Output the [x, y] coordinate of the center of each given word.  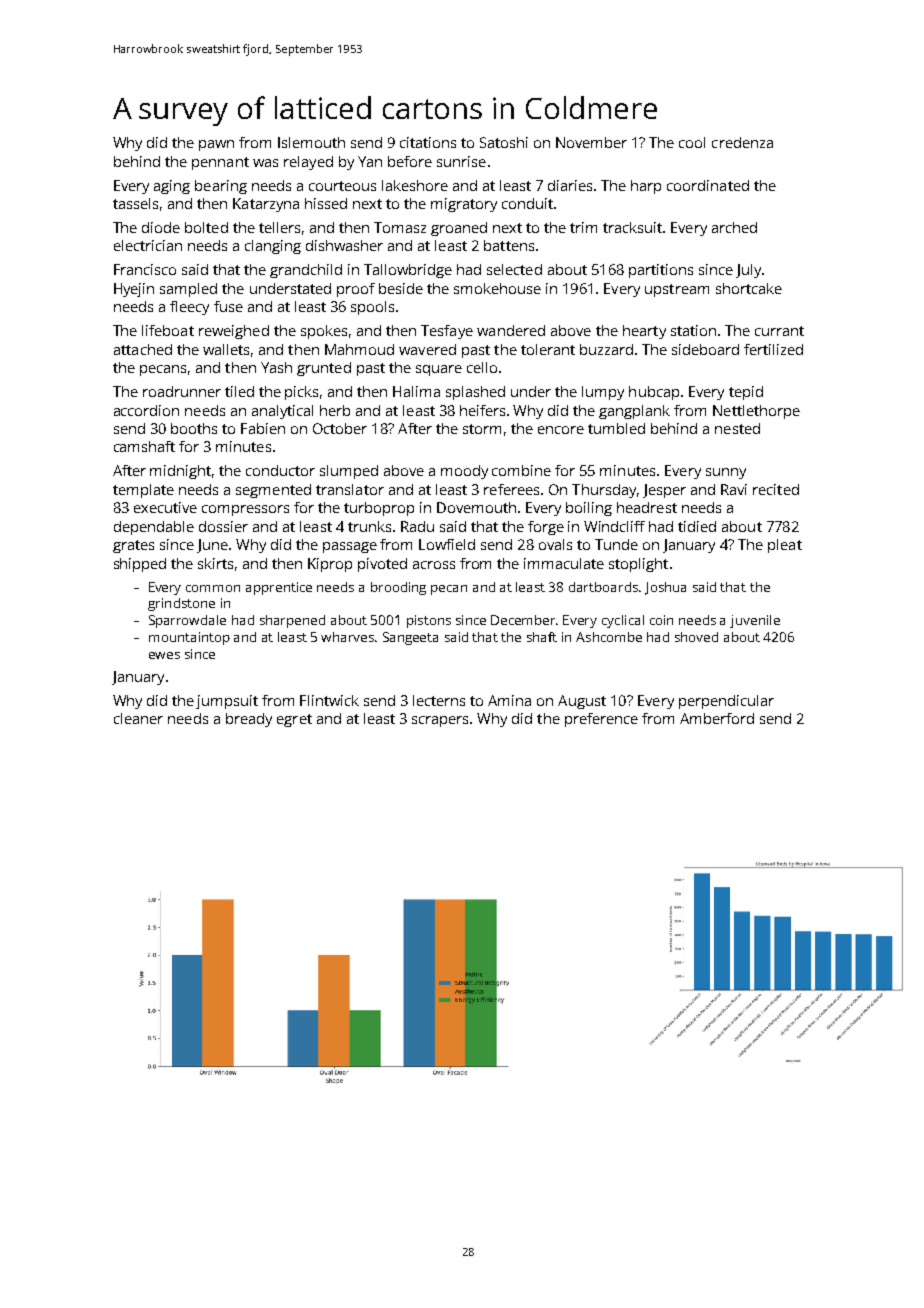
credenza [742, 142]
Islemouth [311, 142]
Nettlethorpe [756, 412]
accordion [146, 410]
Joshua [665, 588]
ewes [164, 655]
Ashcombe [609, 637]
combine [521, 470]
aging [172, 187]
